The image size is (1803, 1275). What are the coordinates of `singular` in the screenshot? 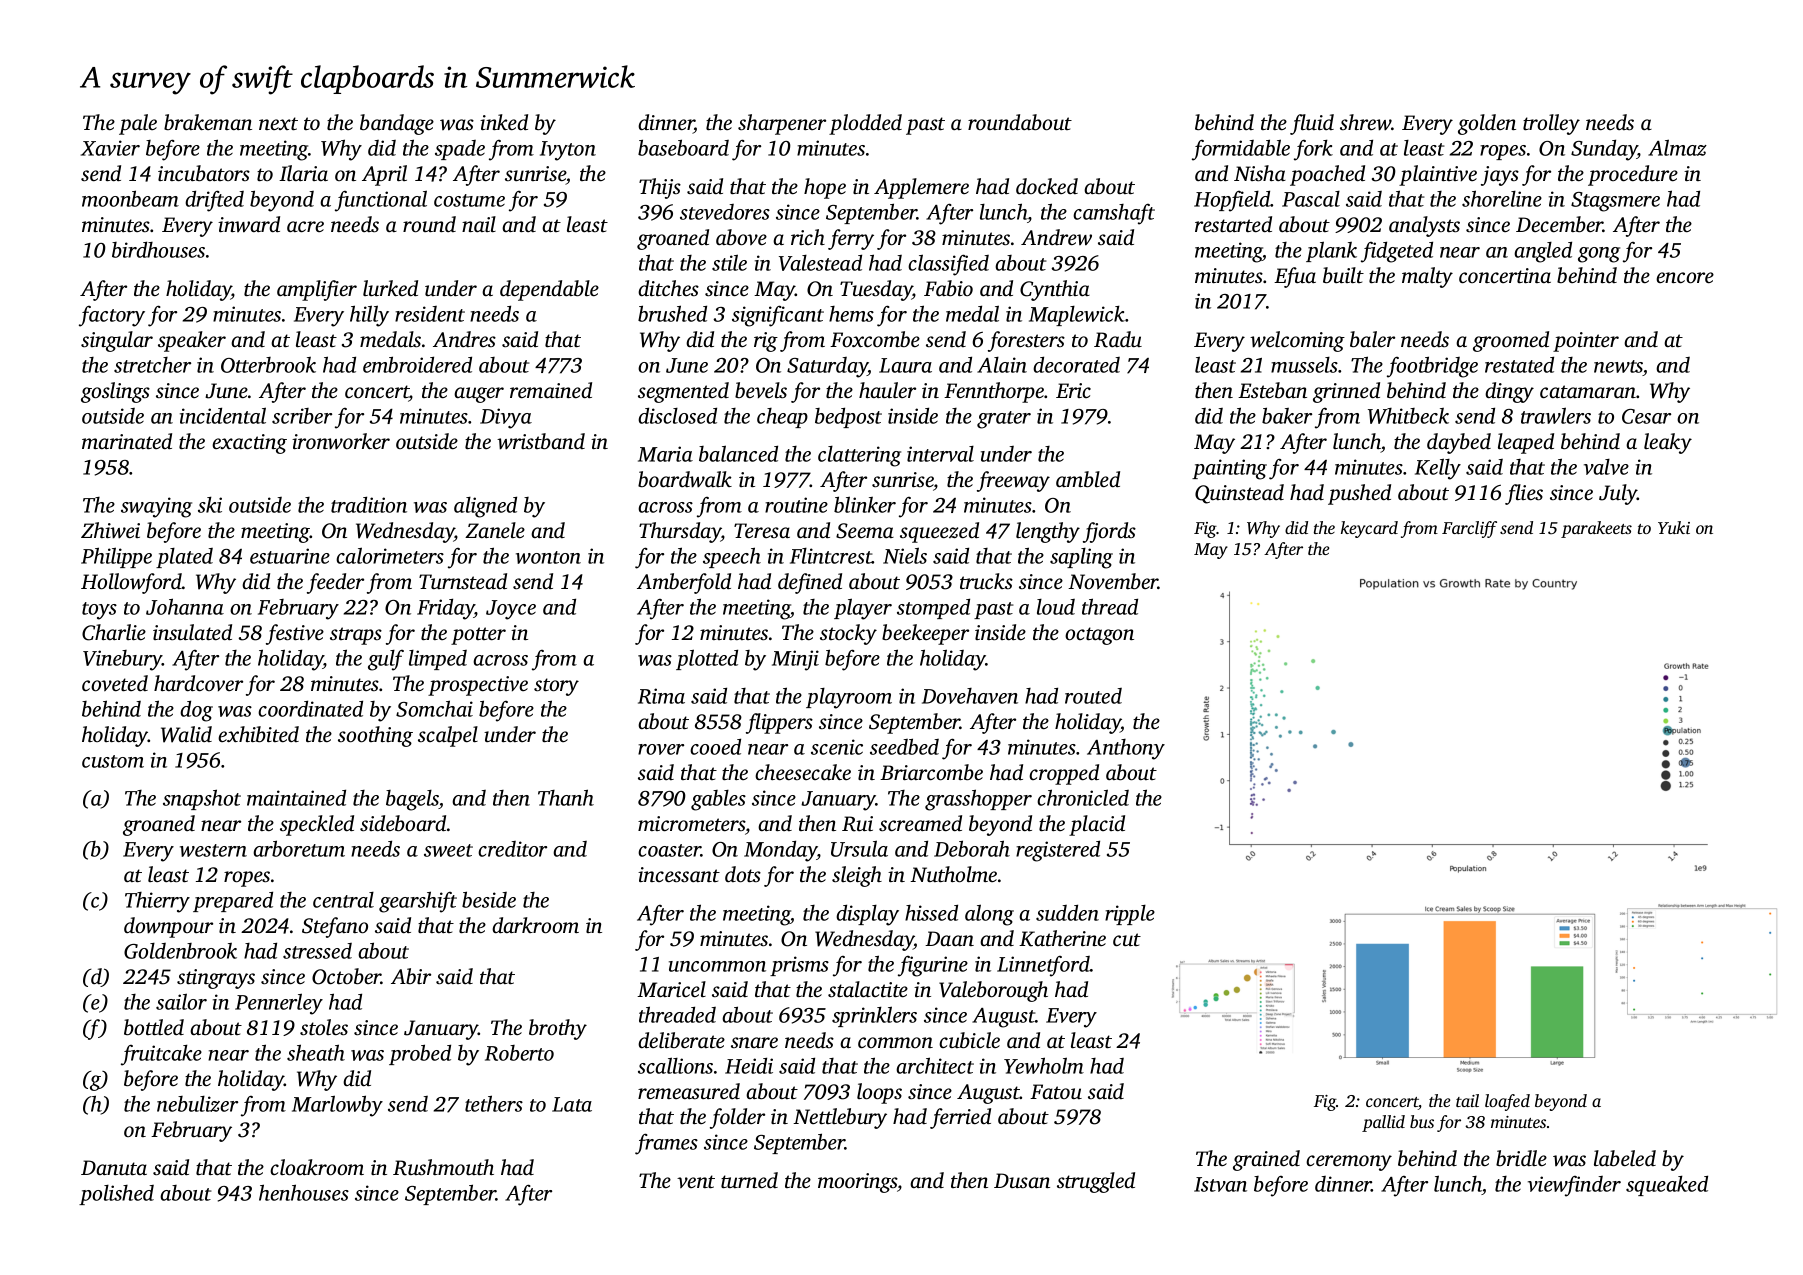 It's located at (117, 341).
